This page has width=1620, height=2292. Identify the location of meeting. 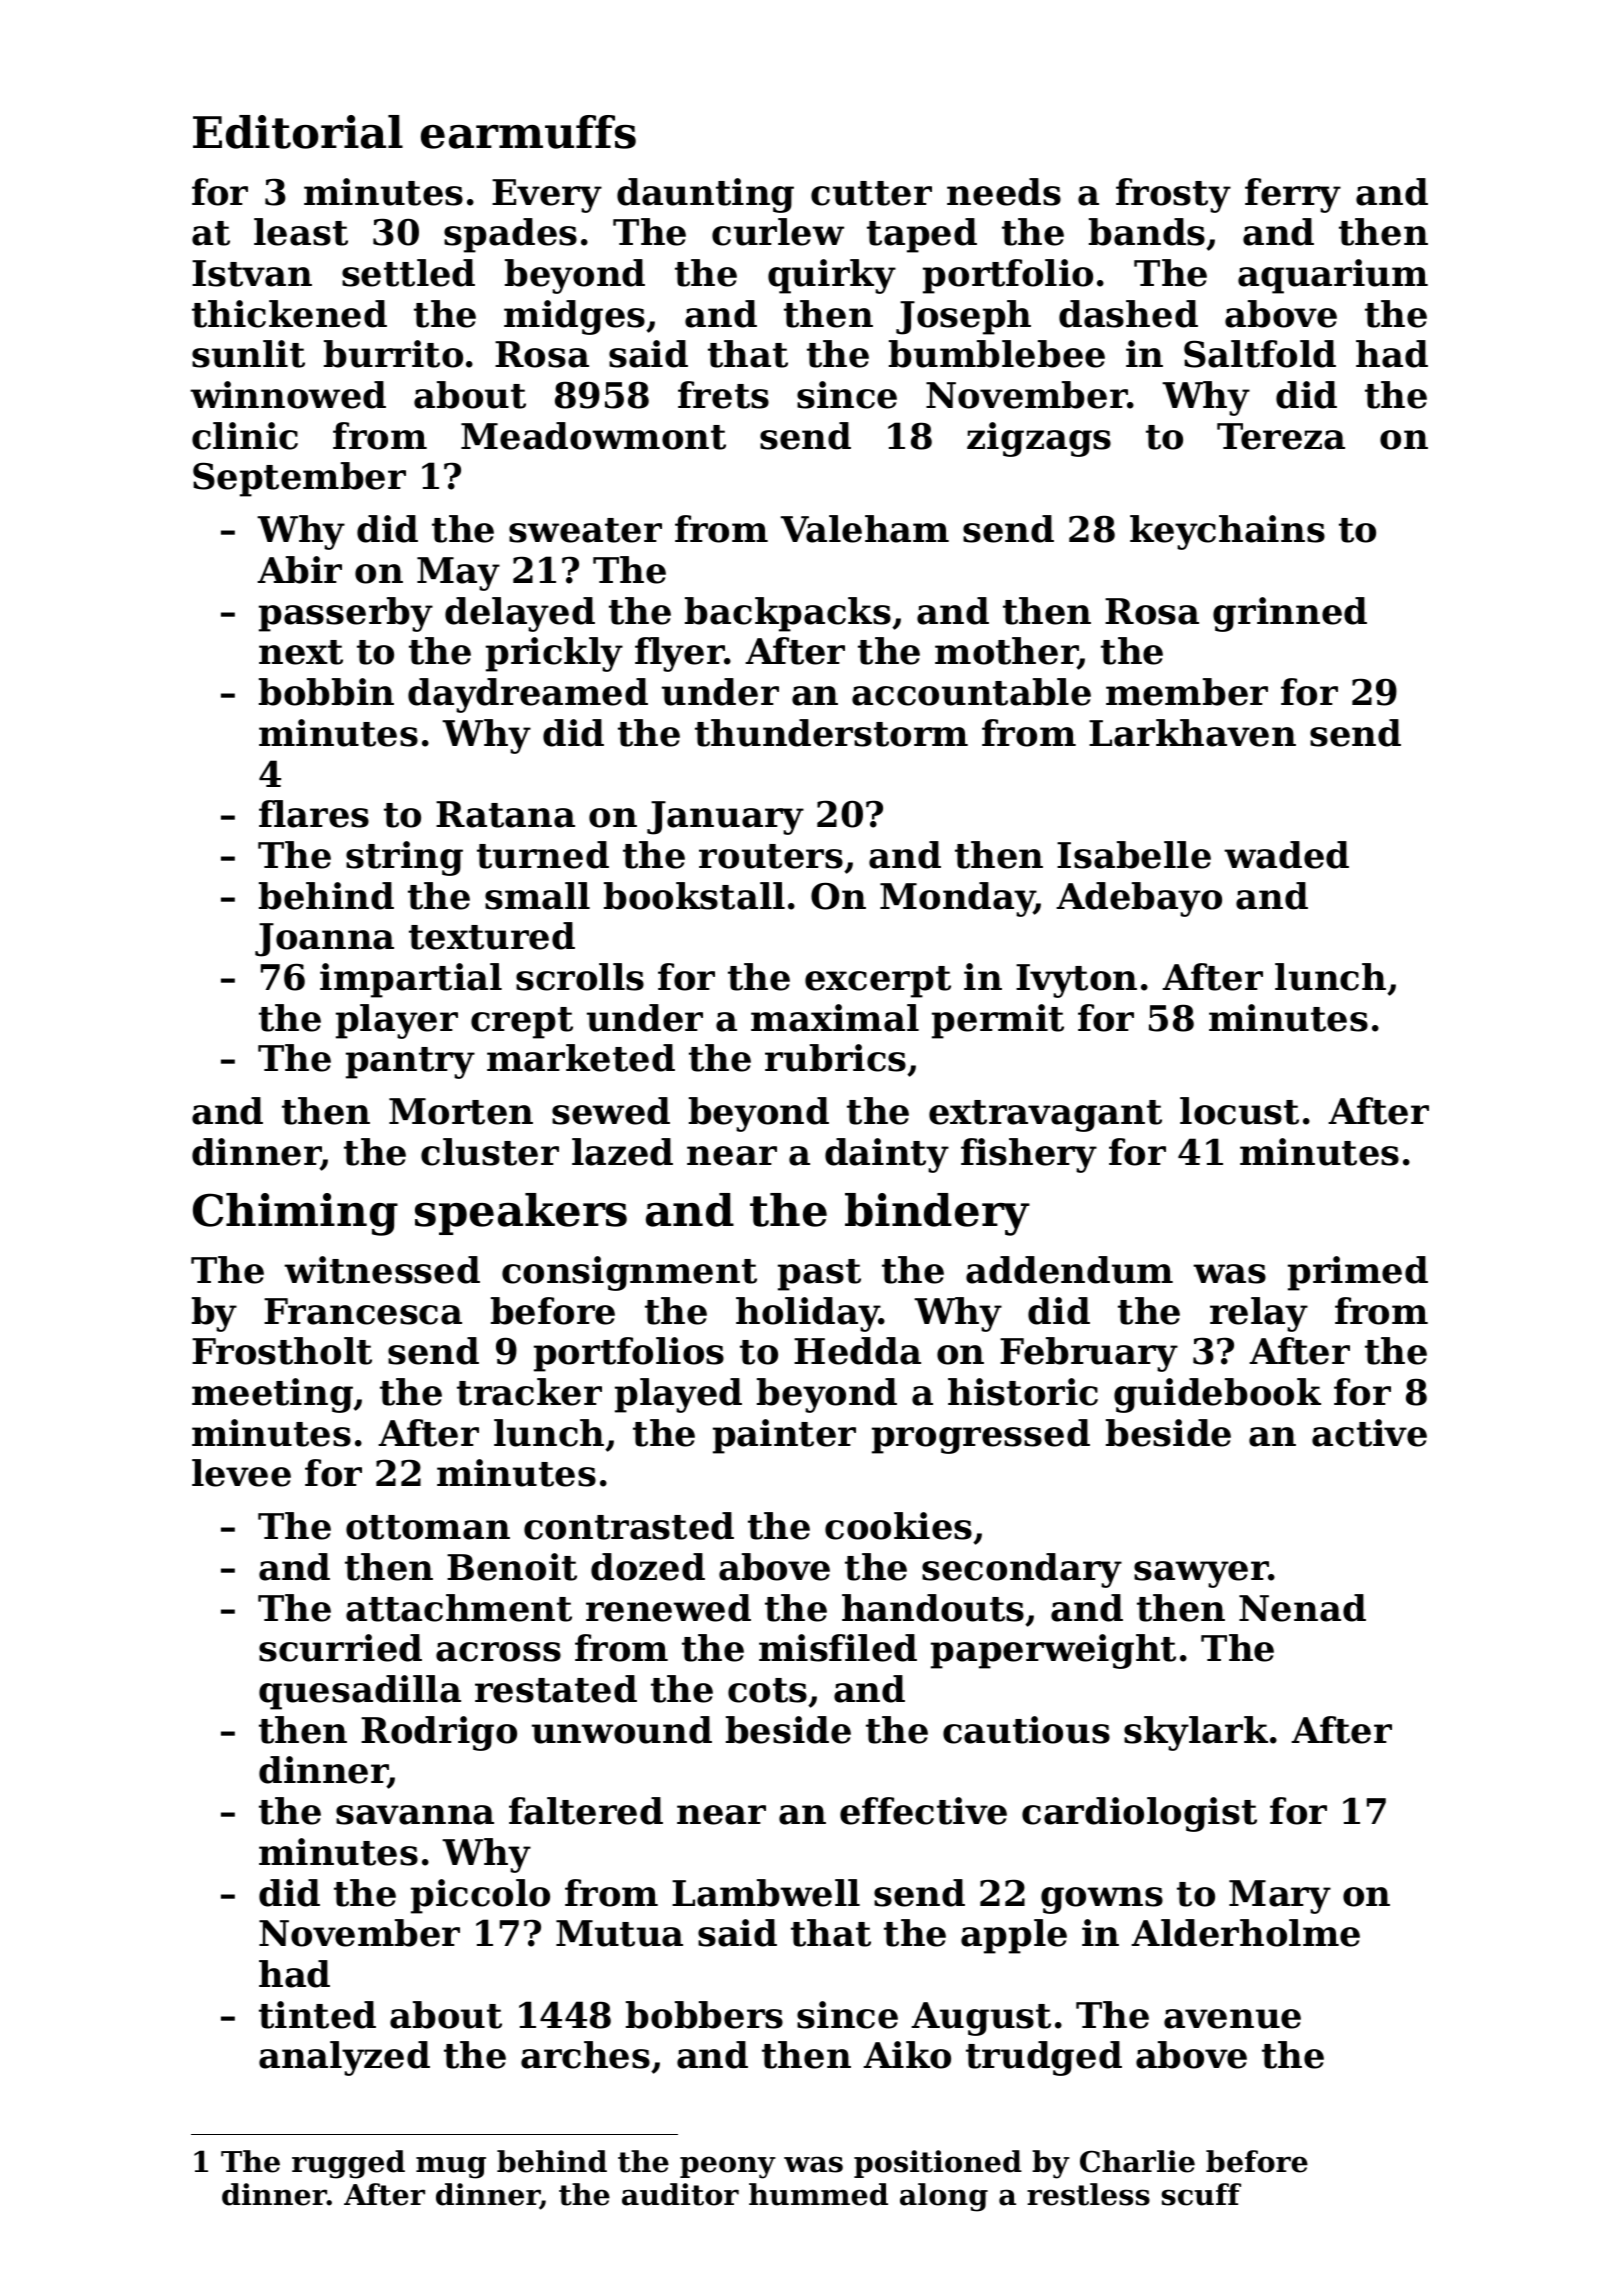
(273, 1395).
